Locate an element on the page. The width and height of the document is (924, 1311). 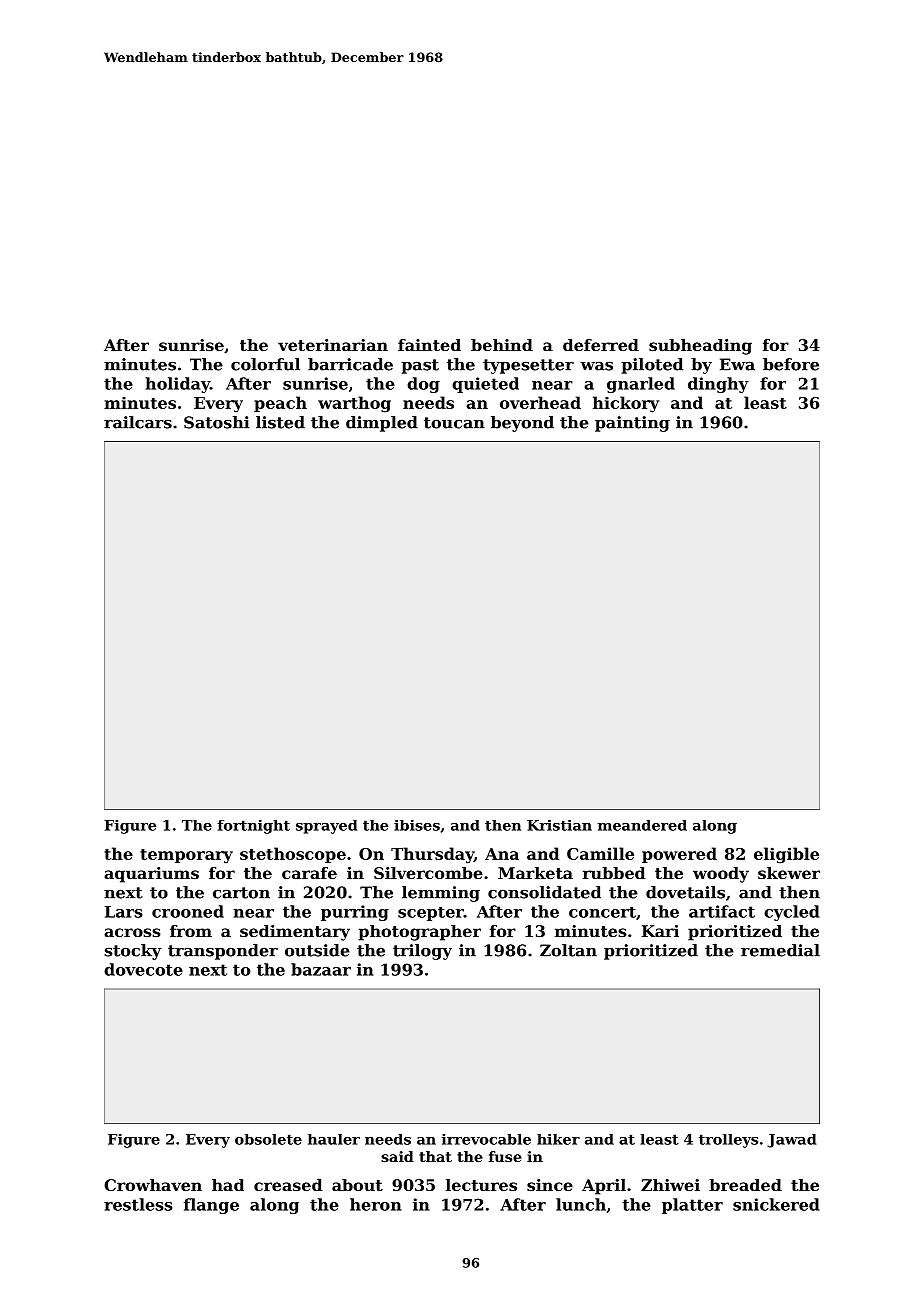
listed is located at coordinates (280, 422).
